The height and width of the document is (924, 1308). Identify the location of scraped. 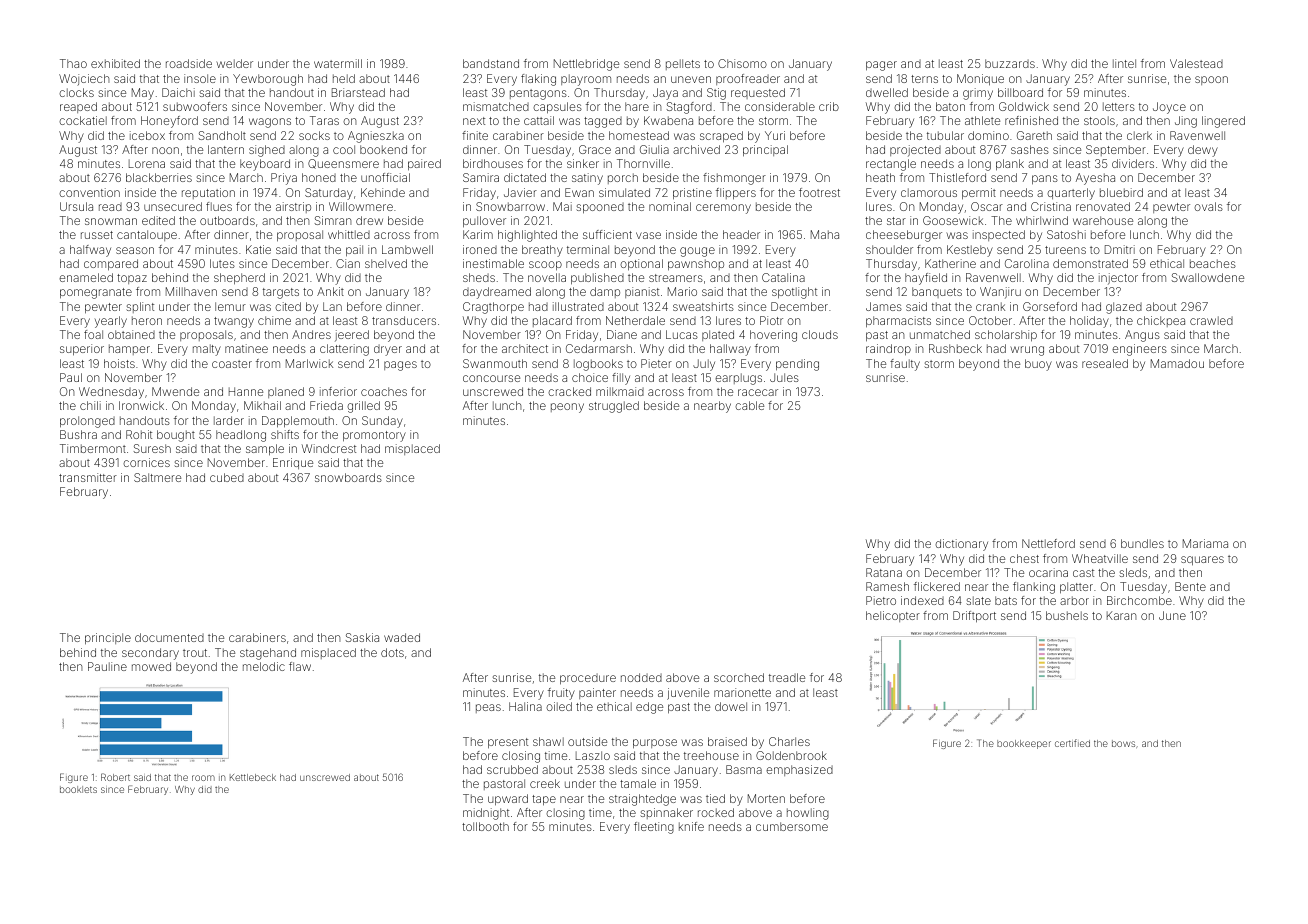
(721, 137).
